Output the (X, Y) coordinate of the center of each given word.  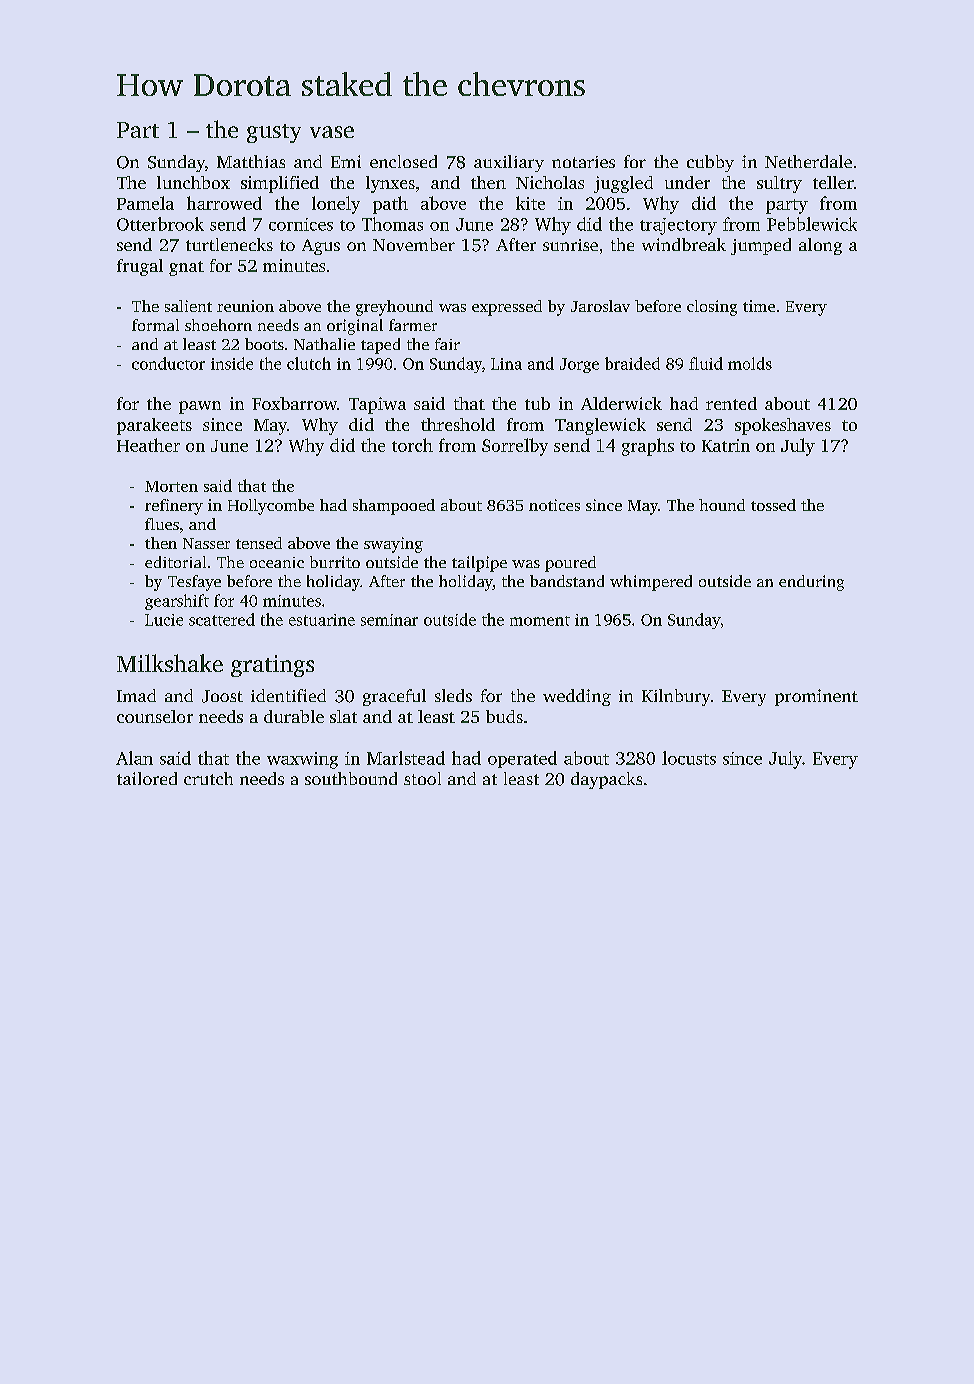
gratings (272, 666)
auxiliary (509, 163)
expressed (507, 308)
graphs (648, 447)
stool (422, 778)
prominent (816, 697)
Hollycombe (271, 507)
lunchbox (193, 182)
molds (750, 363)
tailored (147, 778)
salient (188, 306)
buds (504, 716)
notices (554, 505)
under (687, 182)
